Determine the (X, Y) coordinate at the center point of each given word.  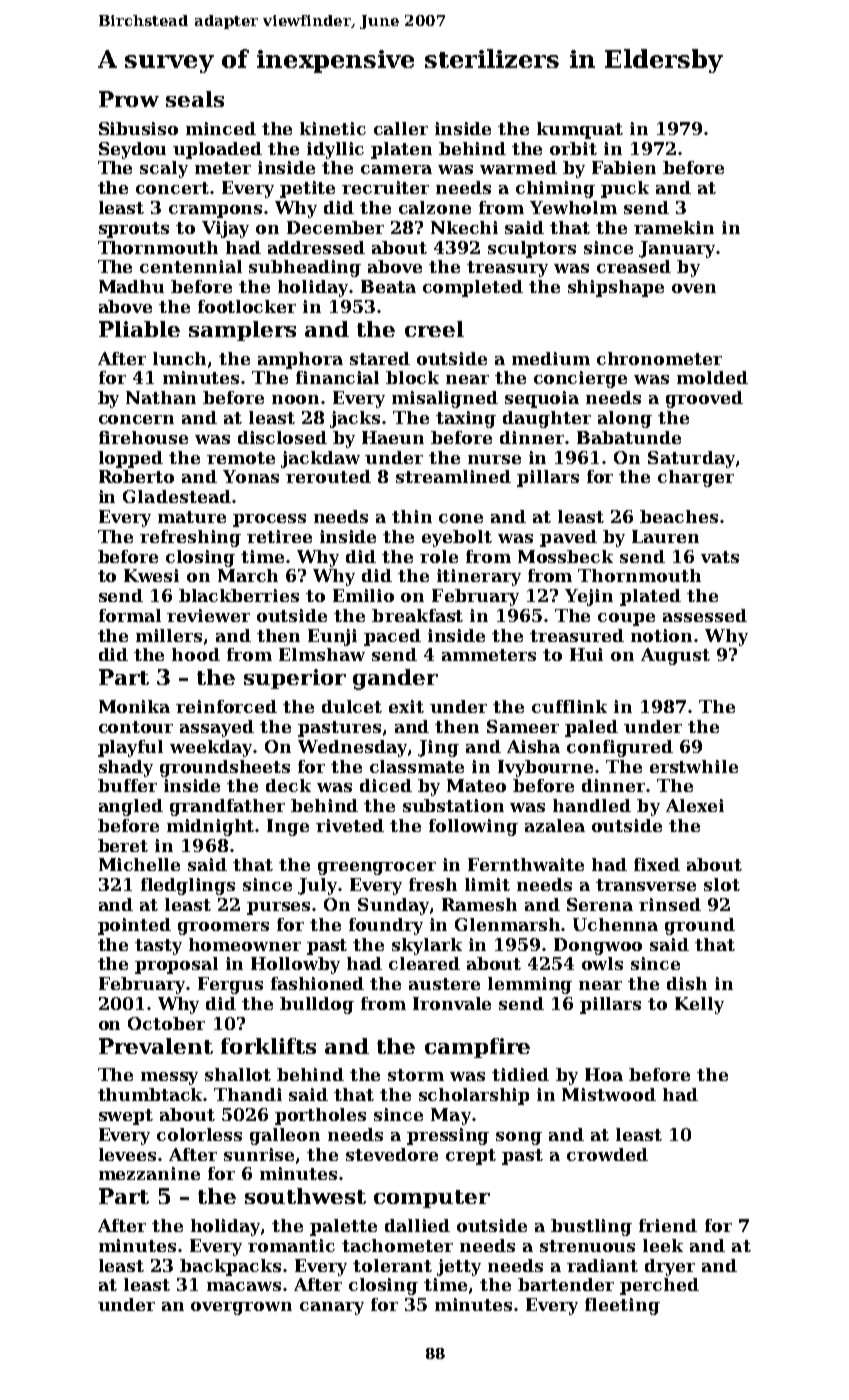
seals (195, 99)
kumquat (580, 130)
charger (696, 478)
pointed (134, 926)
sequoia (542, 399)
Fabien (624, 167)
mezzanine (149, 1173)
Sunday (393, 906)
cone (461, 518)
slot (722, 884)
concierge (580, 379)
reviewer (208, 615)
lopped (131, 459)
